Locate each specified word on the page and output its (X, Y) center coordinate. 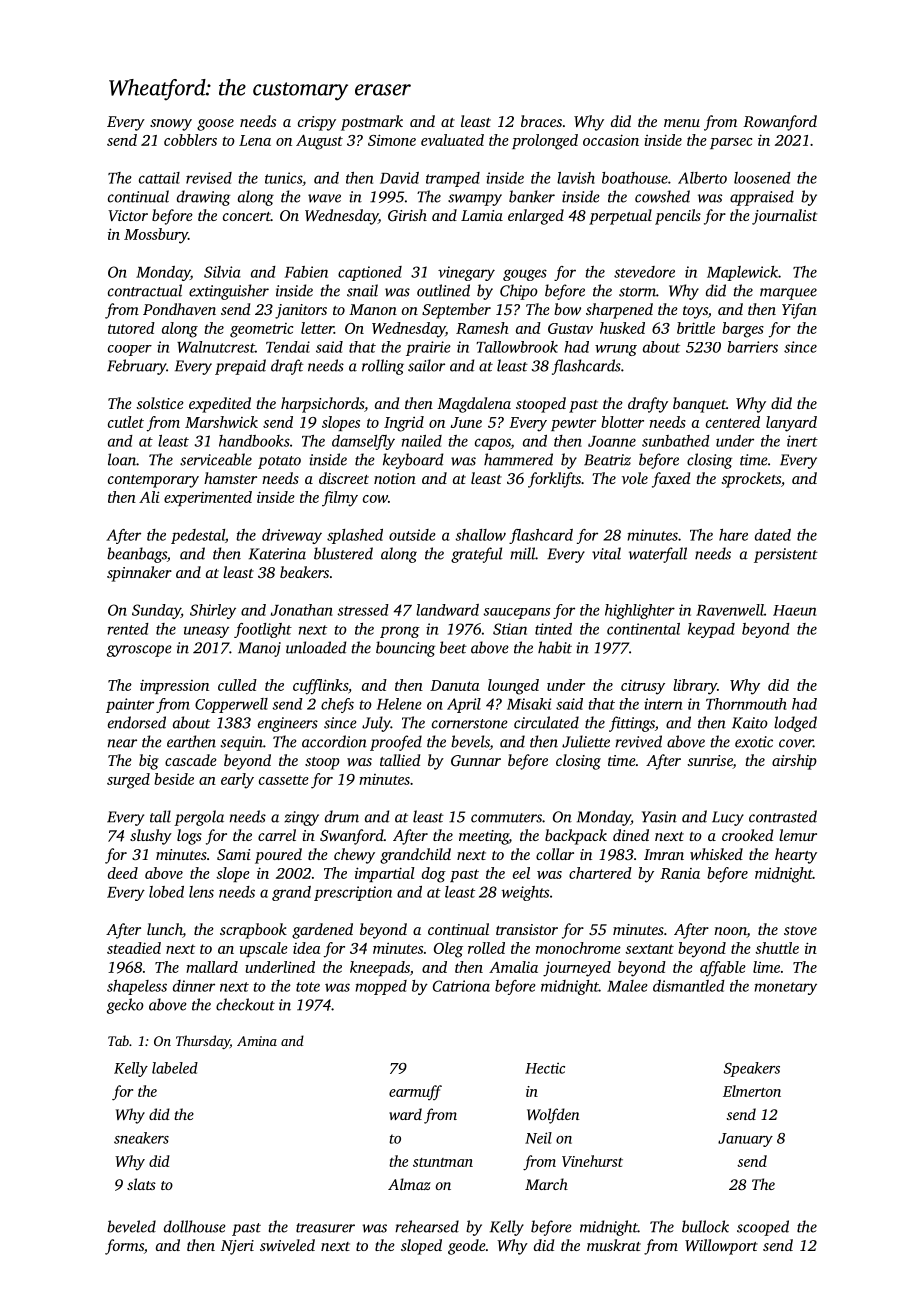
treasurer (325, 1228)
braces (541, 121)
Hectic (545, 1068)
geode (467, 1247)
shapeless (137, 987)
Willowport (721, 1247)
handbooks (254, 441)
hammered (518, 459)
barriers (752, 347)
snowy (171, 125)
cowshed (662, 196)
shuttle (777, 948)
